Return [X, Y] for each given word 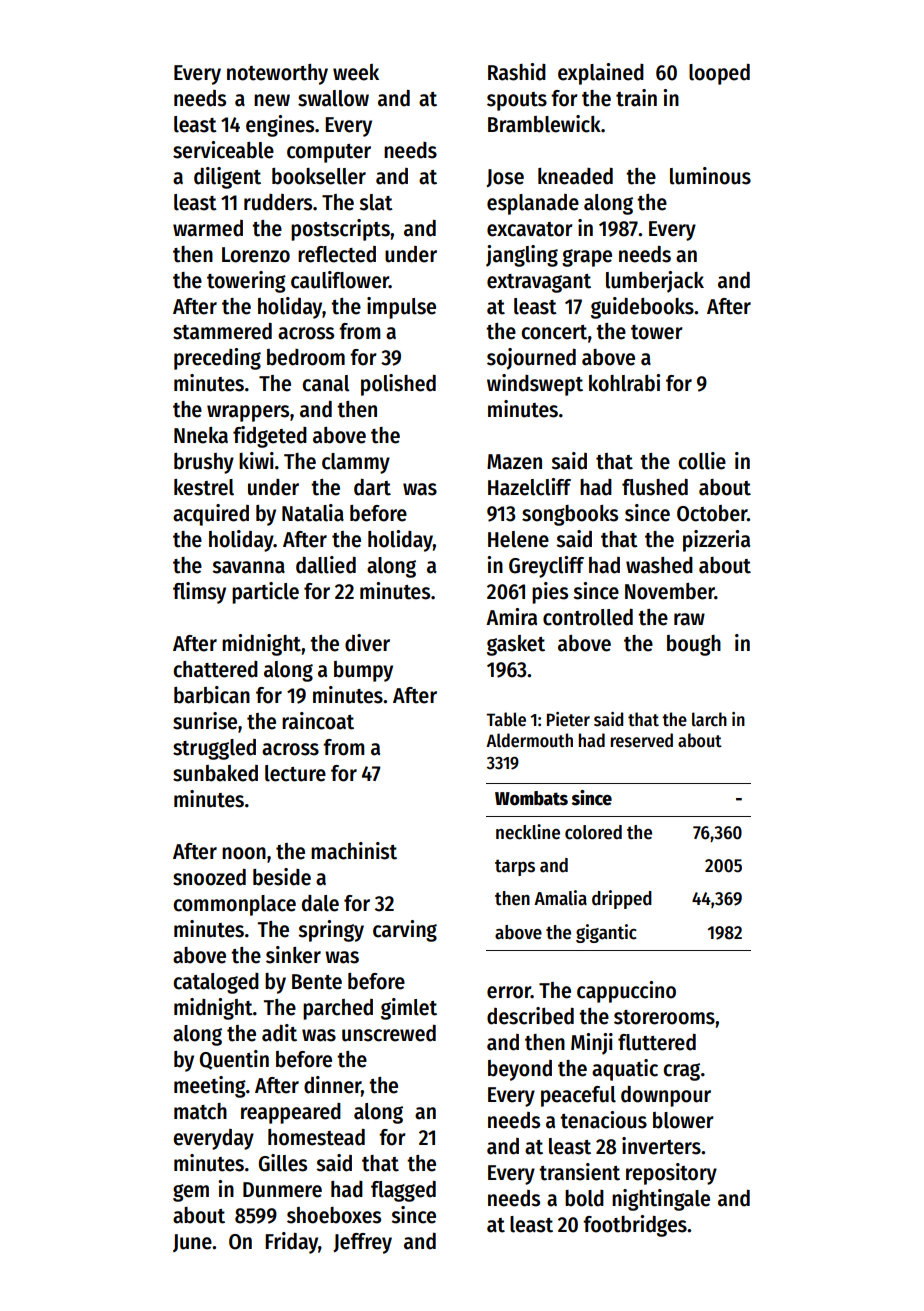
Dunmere [282, 1190]
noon [244, 853]
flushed [655, 487]
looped [719, 74]
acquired [211, 515]
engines [280, 126]
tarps [515, 867]
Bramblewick [544, 124]
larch [709, 719]
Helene [518, 539]
